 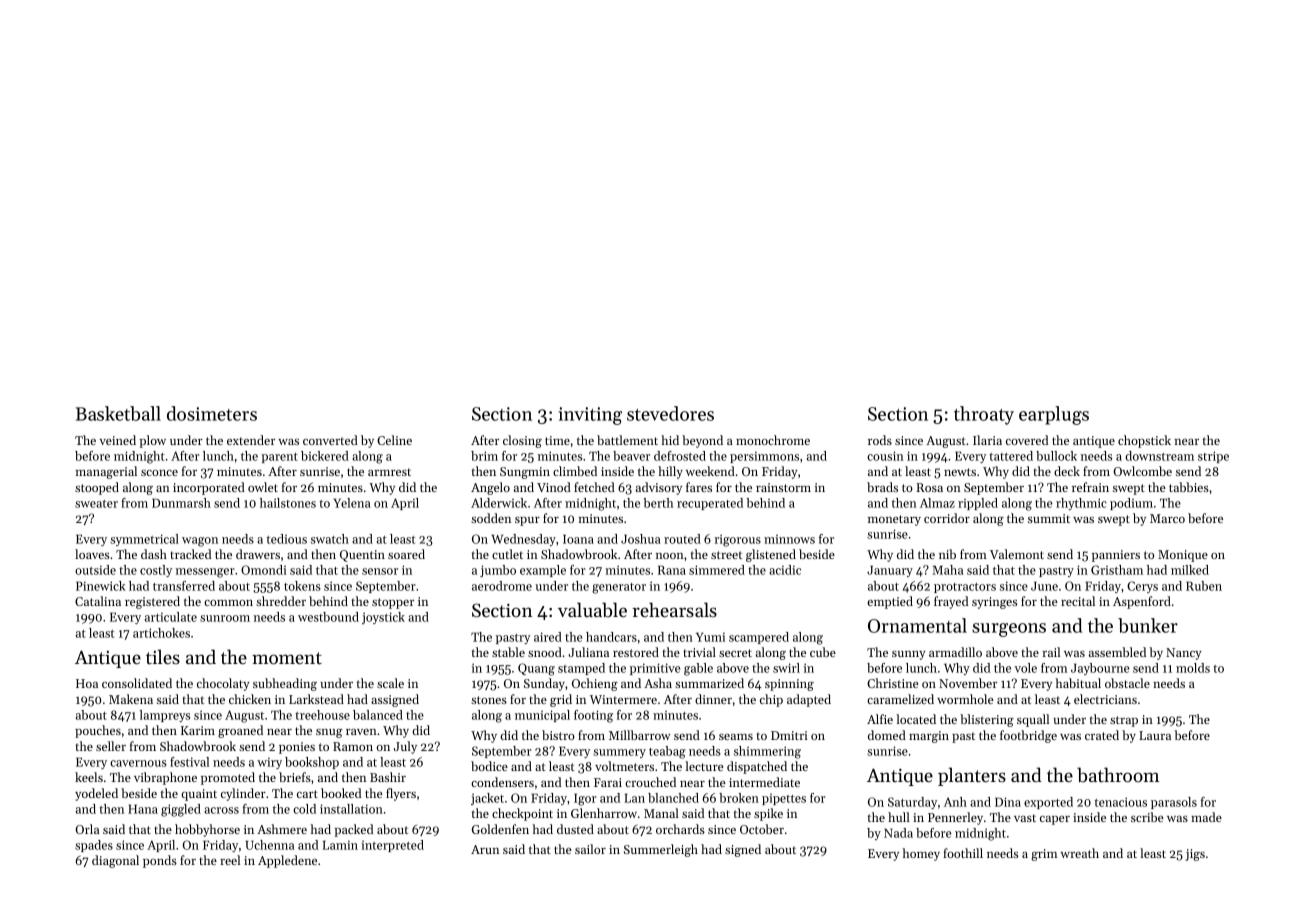 What do you see at coordinates (1017, 554) in the screenshot?
I see `Valemont` at bounding box center [1017, 554].
